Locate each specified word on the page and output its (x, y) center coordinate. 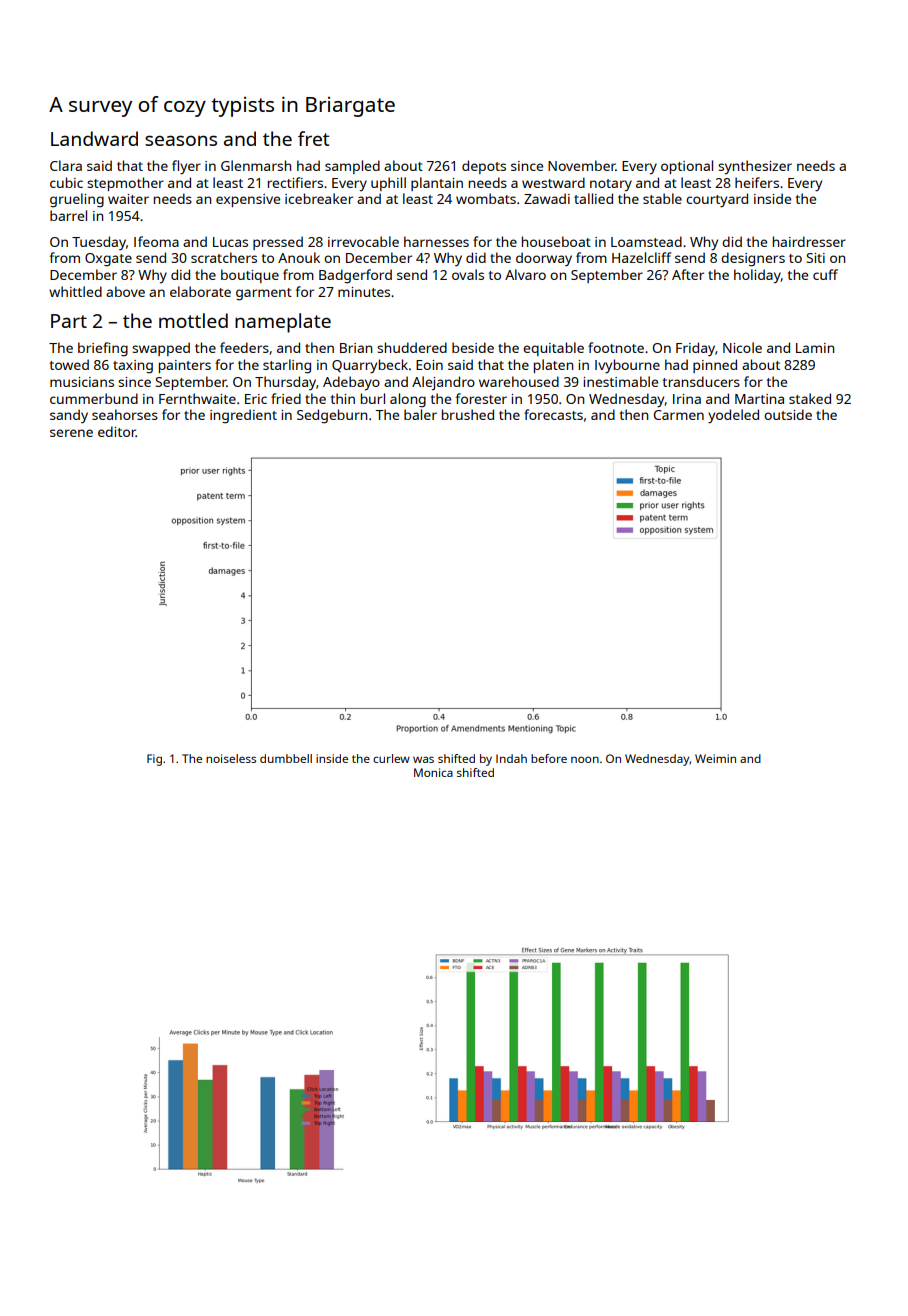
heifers (757, 182)
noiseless (231, 758)
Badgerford (355, 276)
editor (117, 431)
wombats (486, 198)
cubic (66, 182)
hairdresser (809, 241)
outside (788, 414)
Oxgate (108, 260)
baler (420, 414)
